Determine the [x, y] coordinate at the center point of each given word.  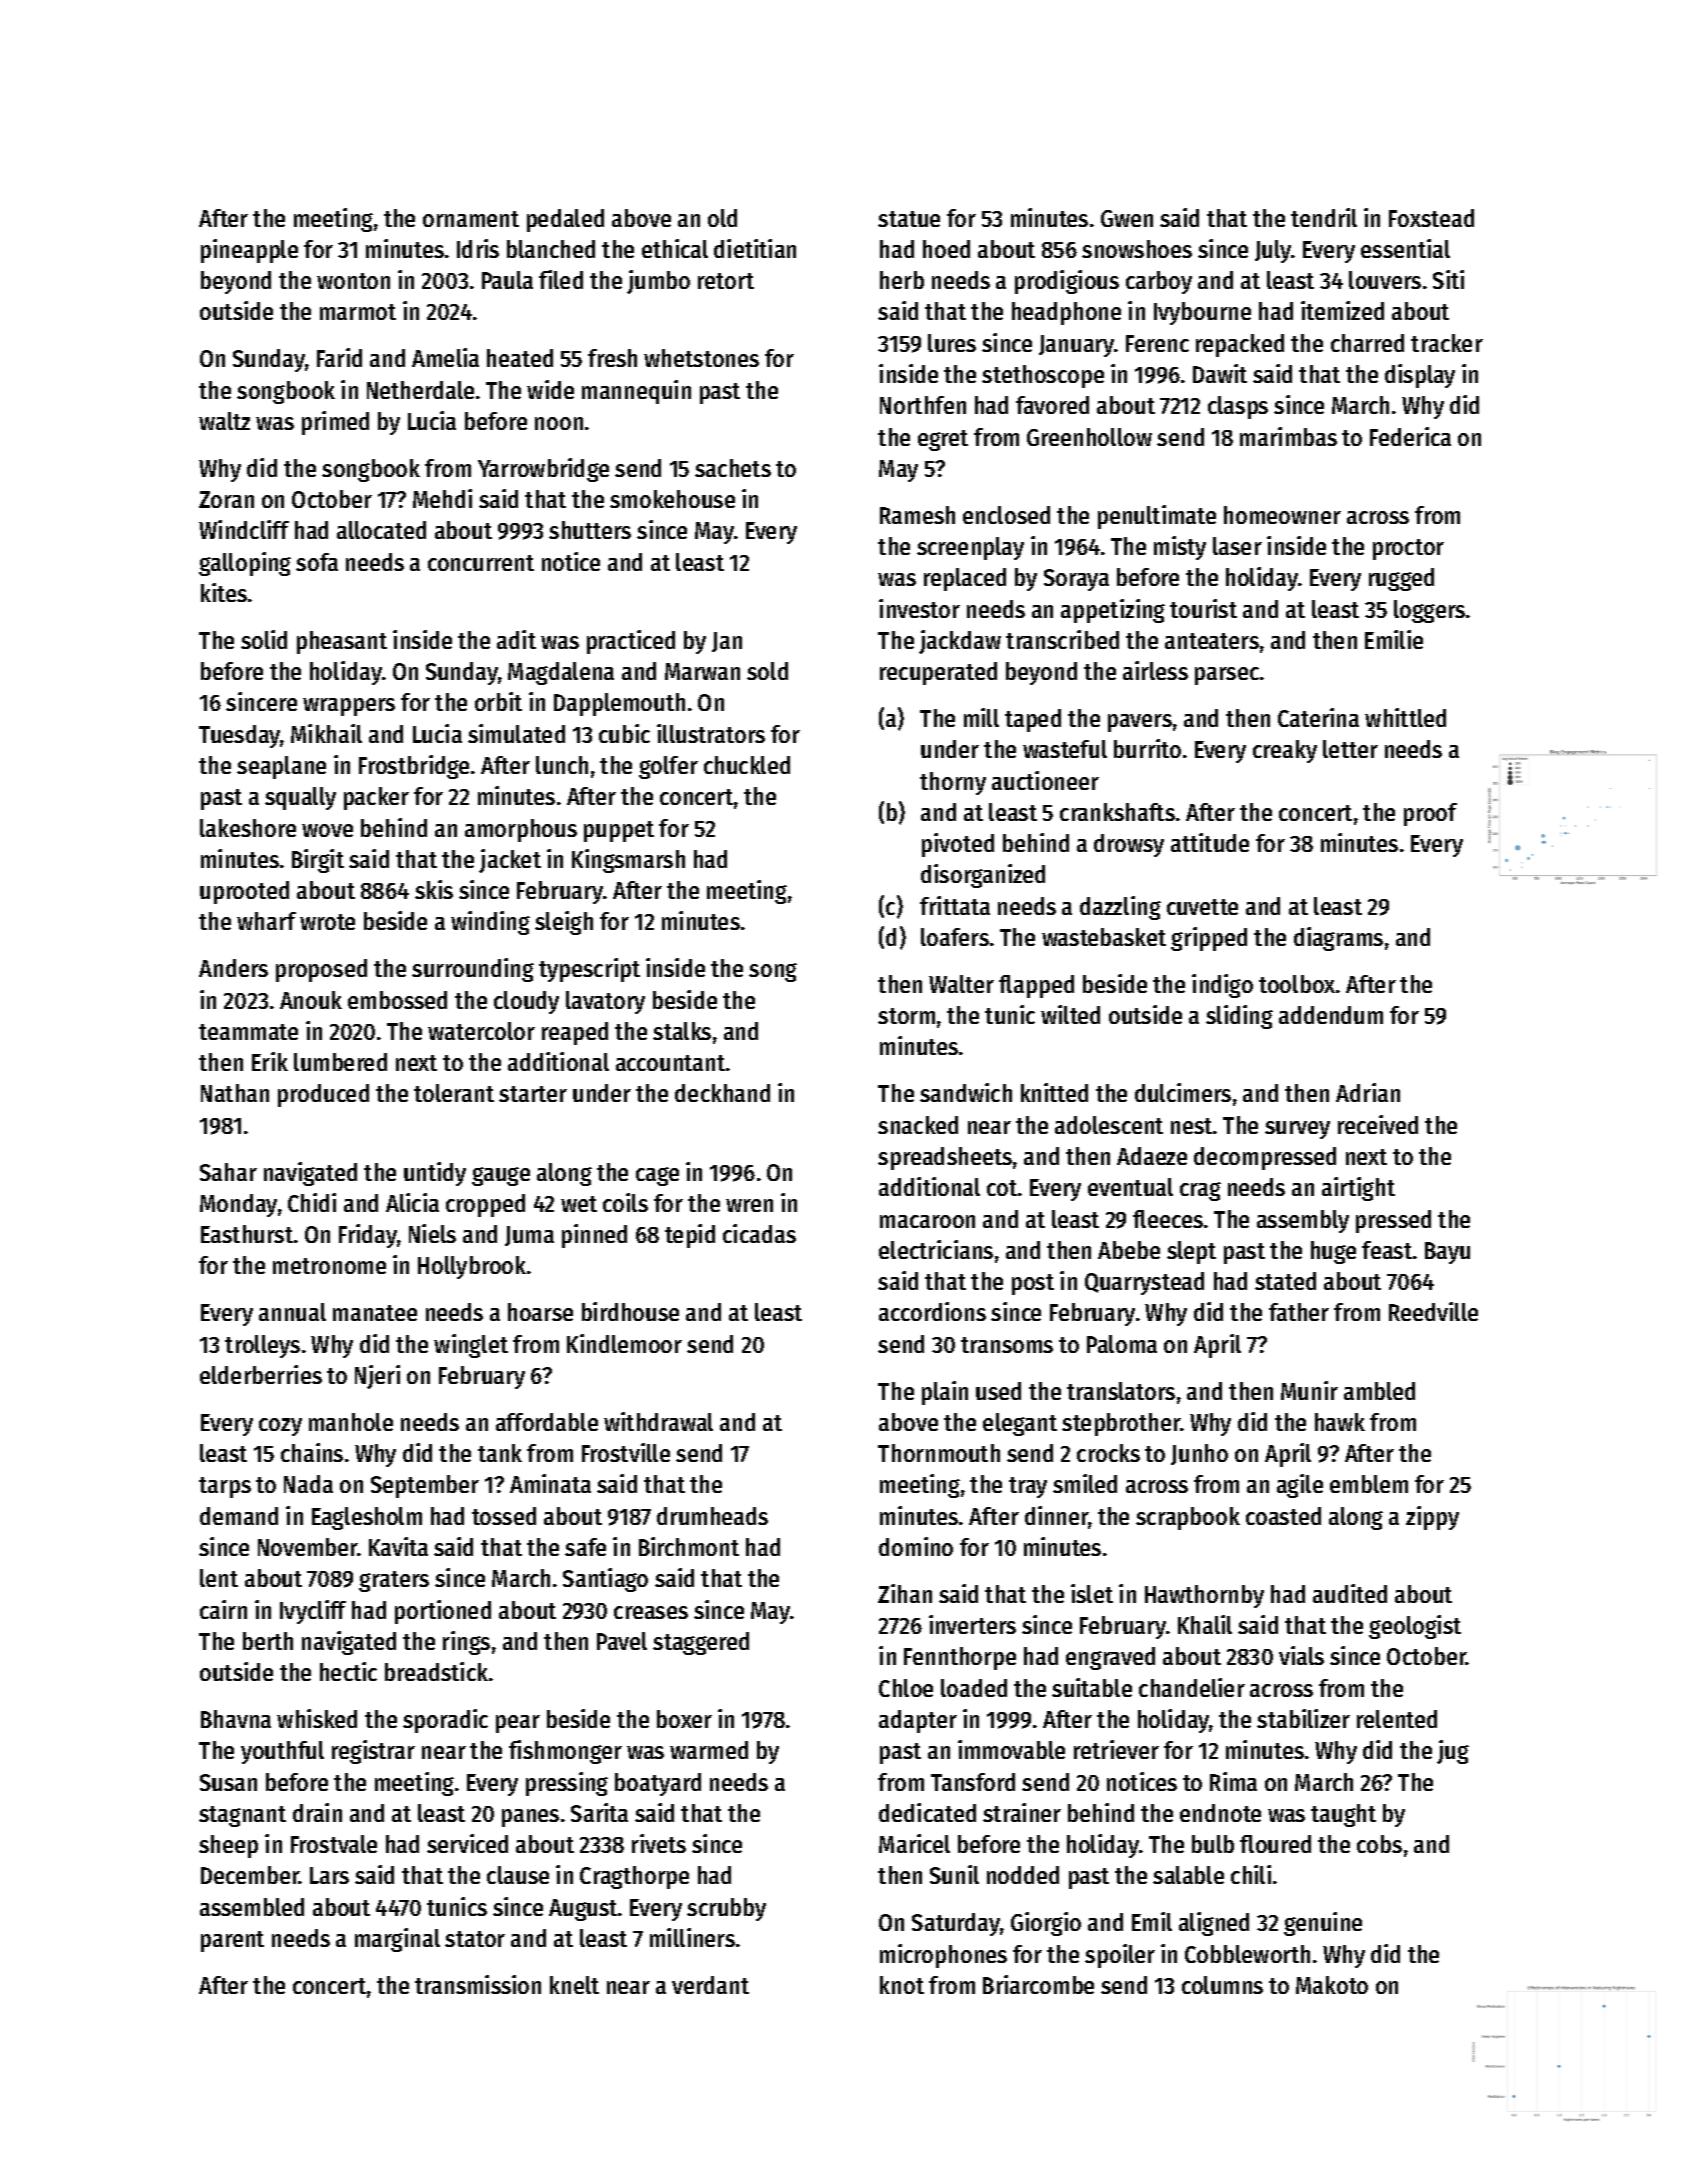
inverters [972, 1624]
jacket [510, 861]
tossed [504, 1516]
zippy [1432, 1518]
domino [916, 1546]
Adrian [1368, 1092]
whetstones [701, 358]
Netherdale [420, 390]
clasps [1238, 407]
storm [906, 1016]
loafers [955, 937]
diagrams [1338, 939]
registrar [373, 1752]
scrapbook [1188, 1518]
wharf [266, 921]
